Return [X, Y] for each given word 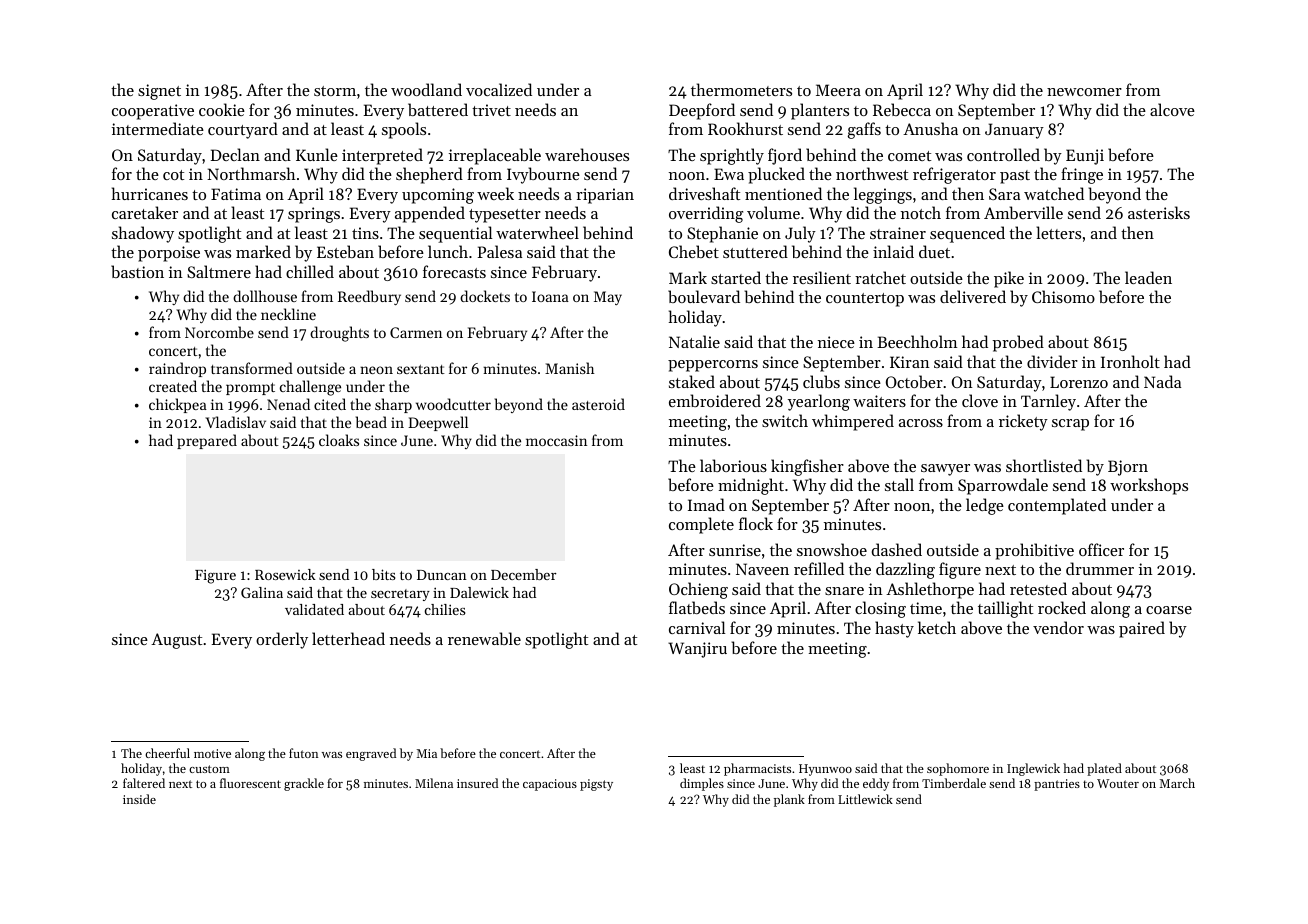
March [1177, 783]
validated [314, 609]
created [173, 386]
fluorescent [250, 783]
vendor [1058, 627]
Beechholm [917, 341]
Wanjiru [697, 650]
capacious [550, 785]
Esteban [345, 251]
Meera [838, 90]
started [736, 277]
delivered [973, 296]
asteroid [598, 404]
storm [335, 91]
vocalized [499, 89]
